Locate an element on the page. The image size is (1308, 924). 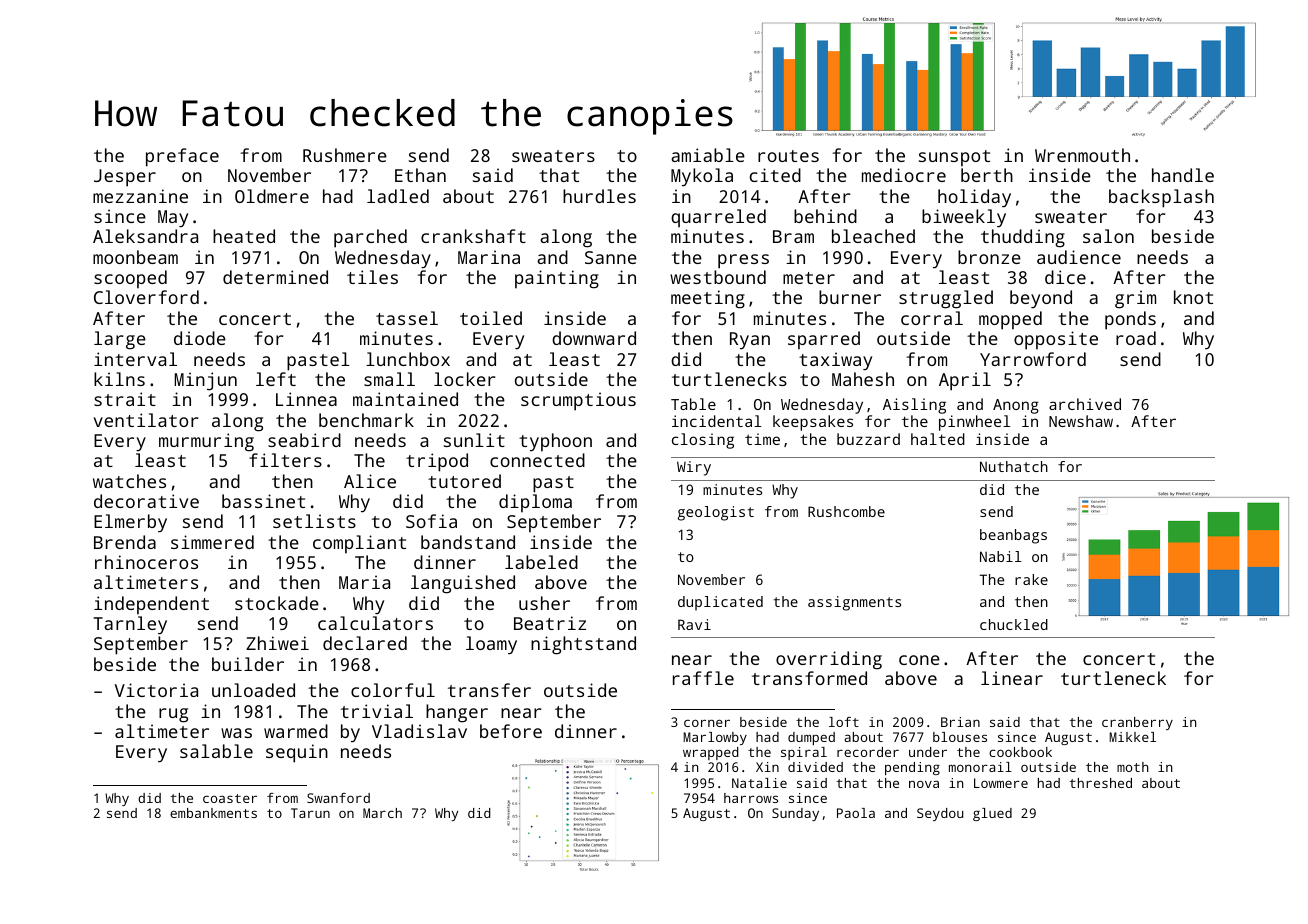
Rushmere is located at coordinates (345, 155).
